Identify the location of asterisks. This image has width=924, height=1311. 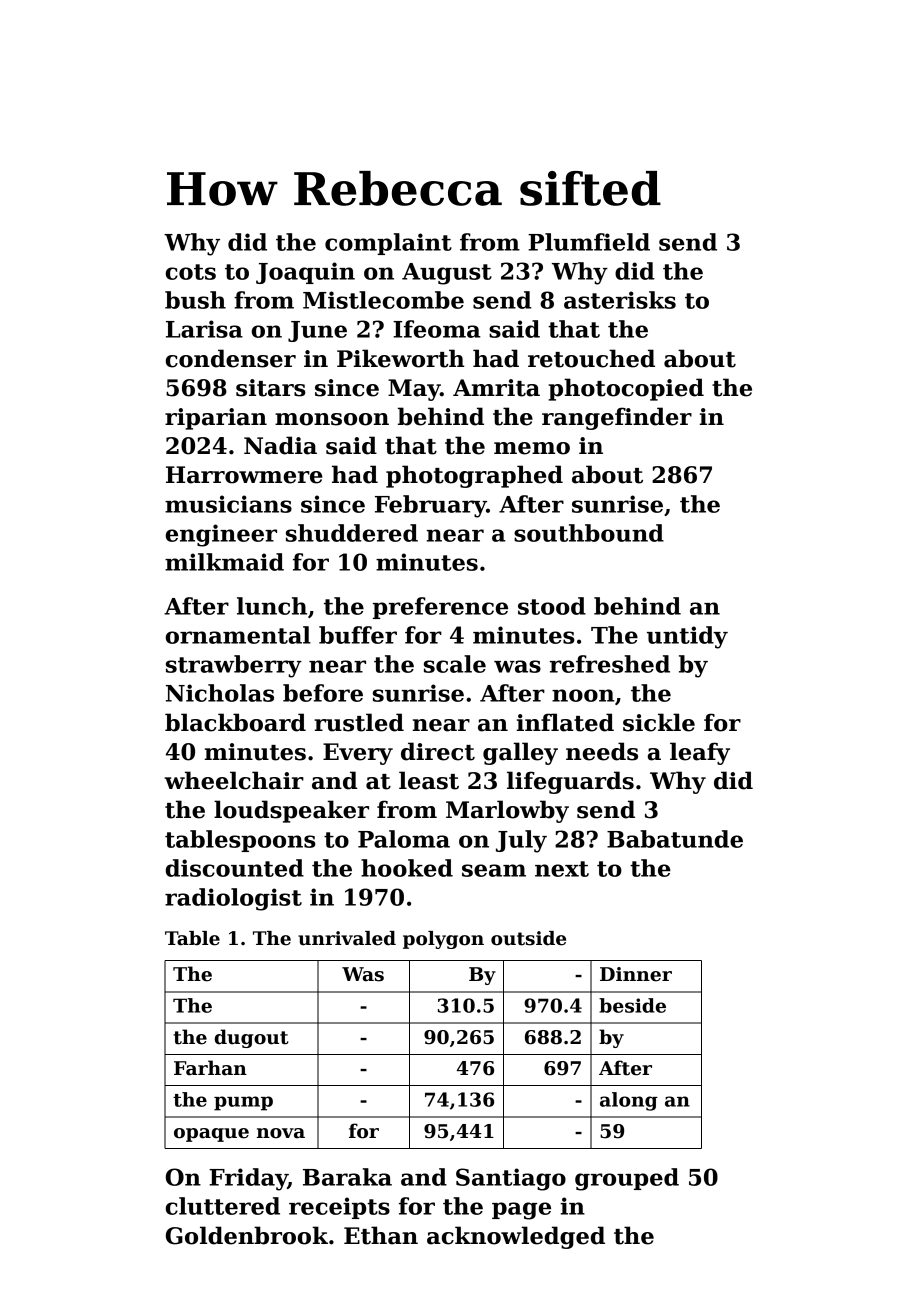
(620, 300).
